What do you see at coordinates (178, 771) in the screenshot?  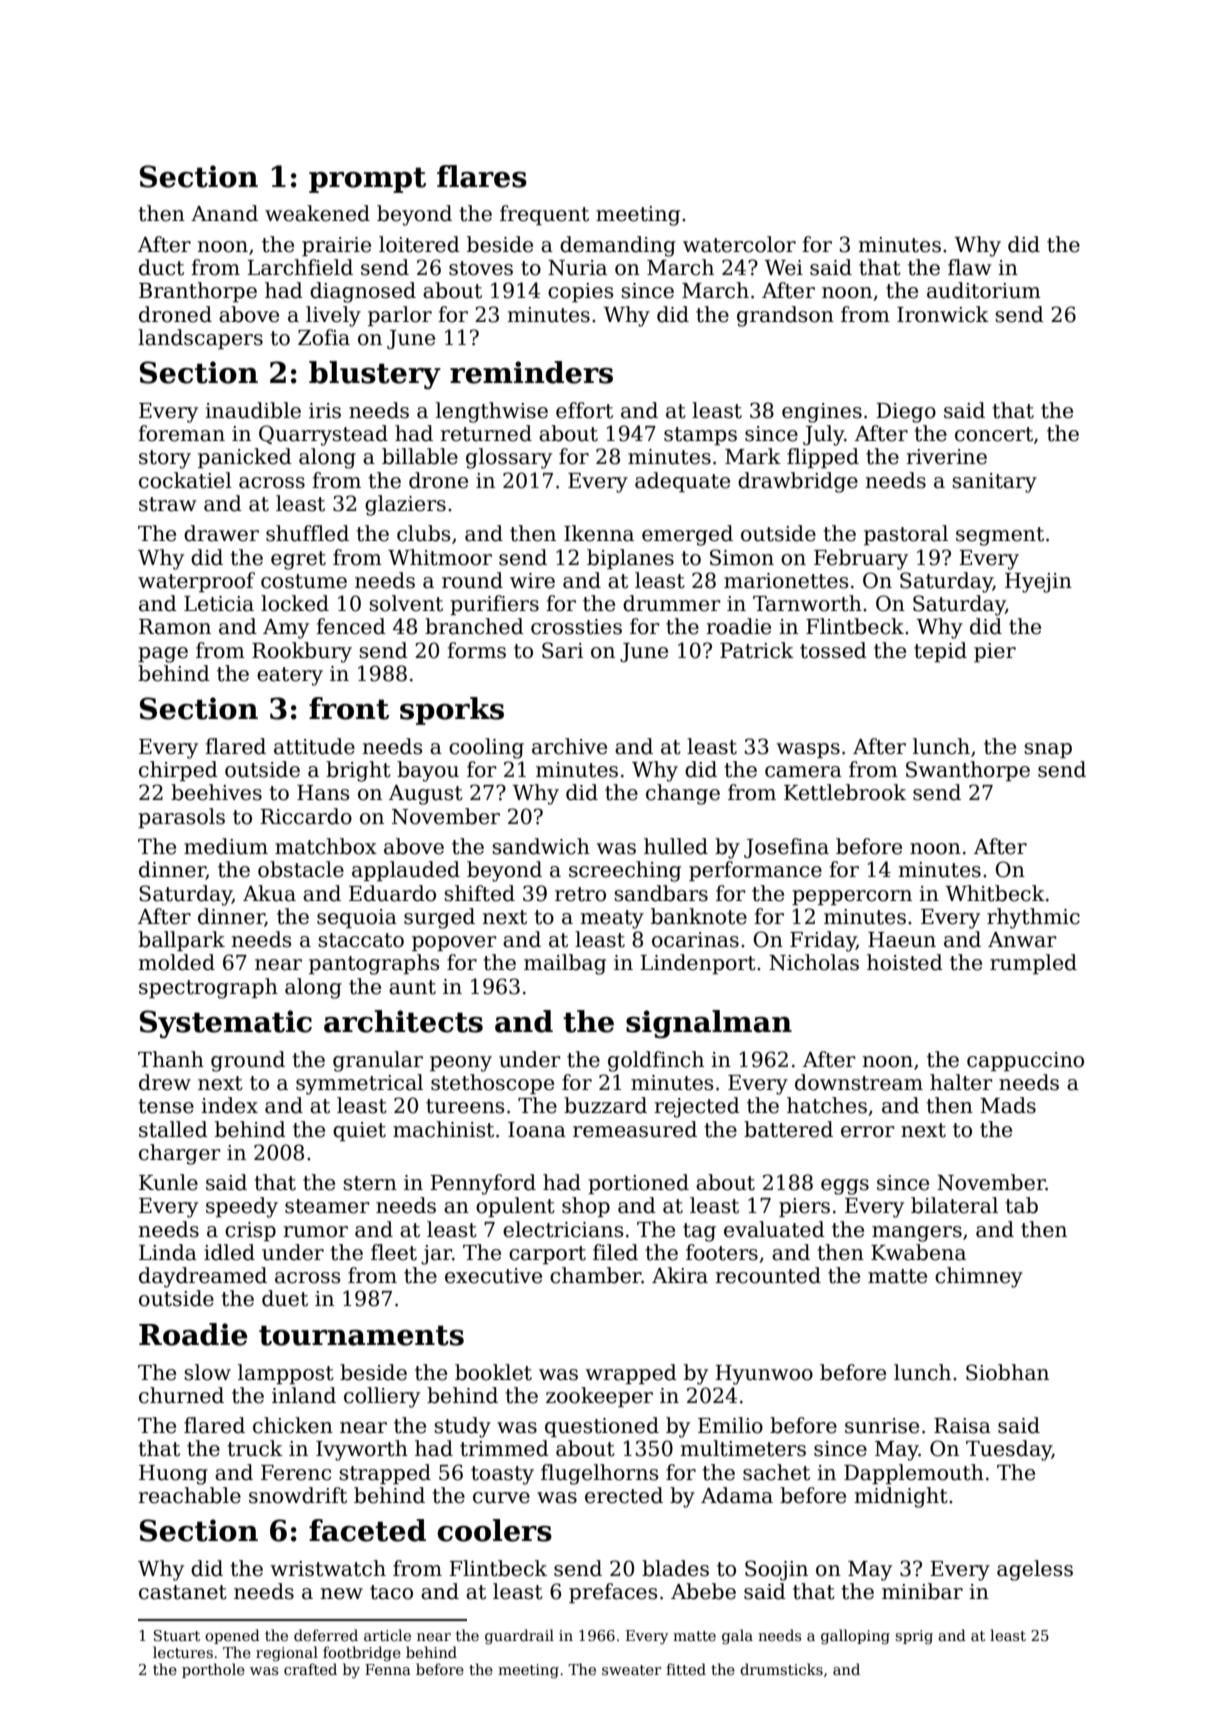 I see `chirped` at bounding box center [178, 771].
